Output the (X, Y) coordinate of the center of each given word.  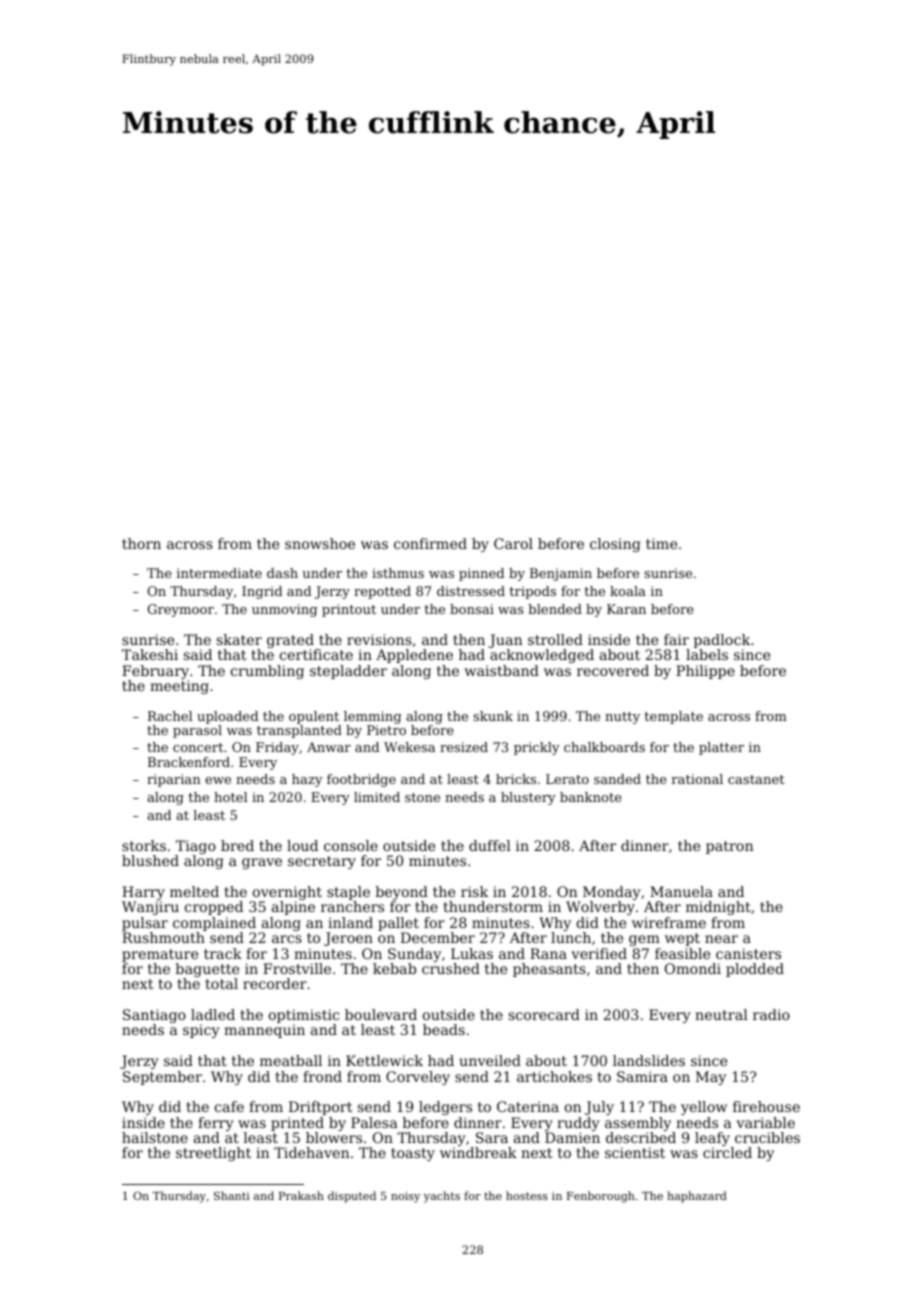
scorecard (544, 1014)
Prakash (301, 1195)
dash (282, 573)
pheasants (549, 970)
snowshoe (320, 543)
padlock (722, 641)
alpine (293, 908)
